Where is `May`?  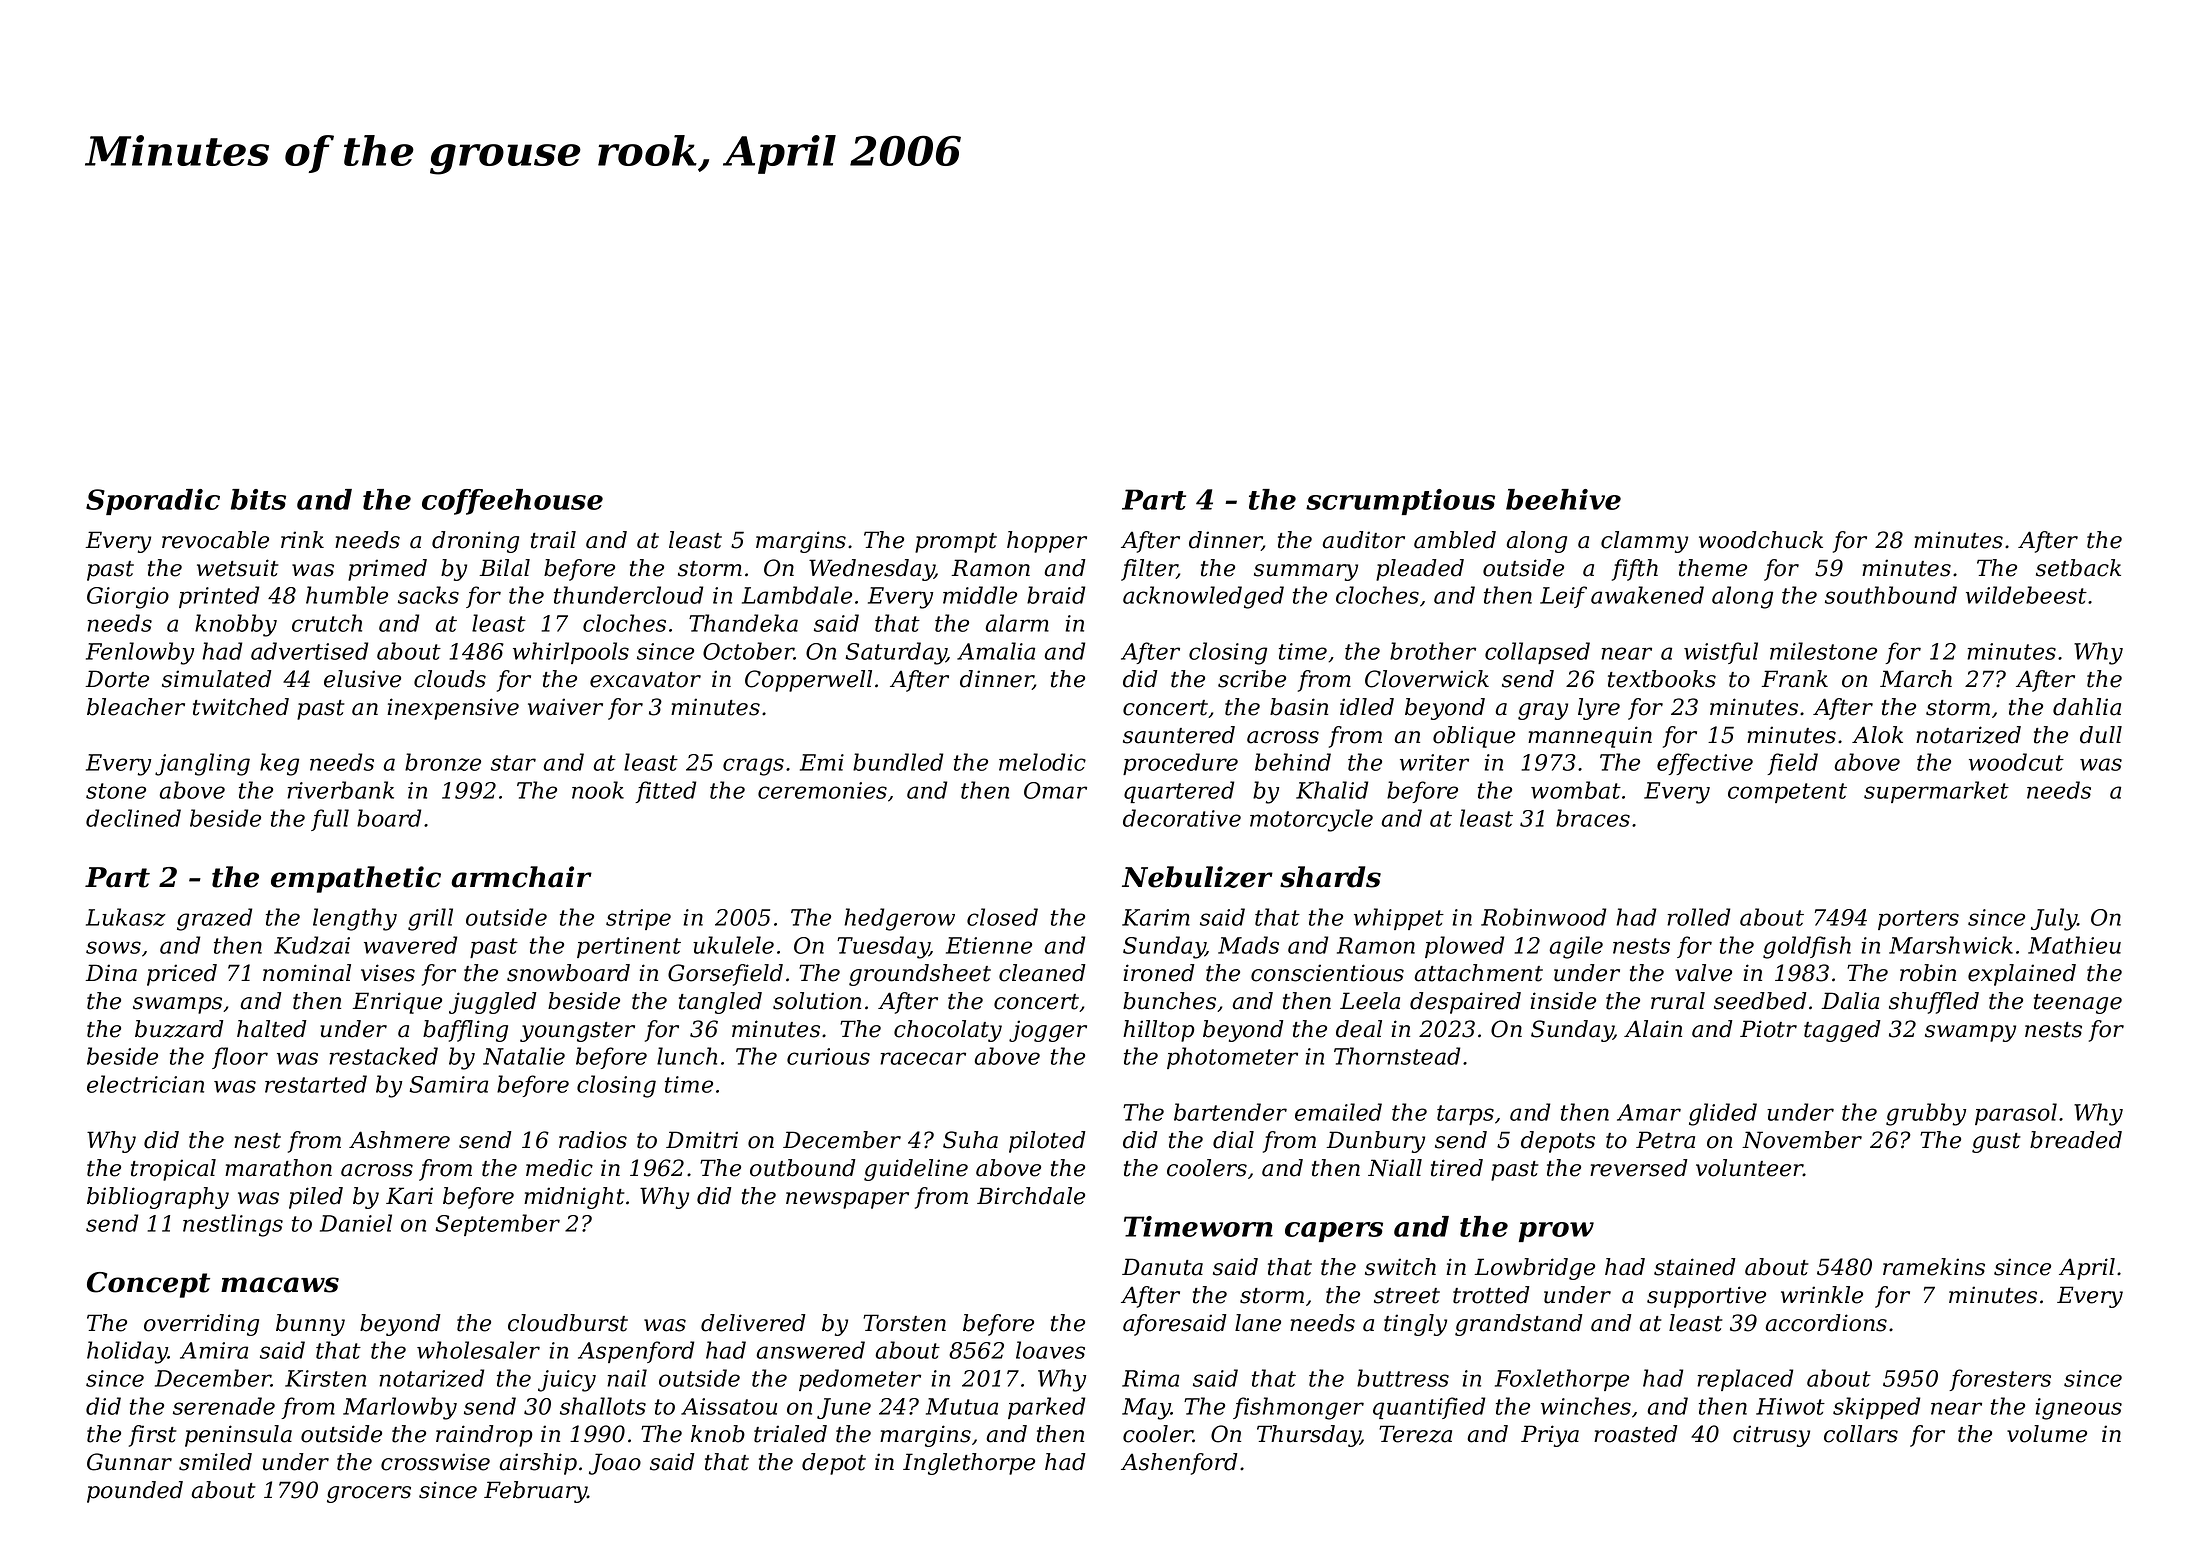
May is located at coordinates (1146, 1409).
